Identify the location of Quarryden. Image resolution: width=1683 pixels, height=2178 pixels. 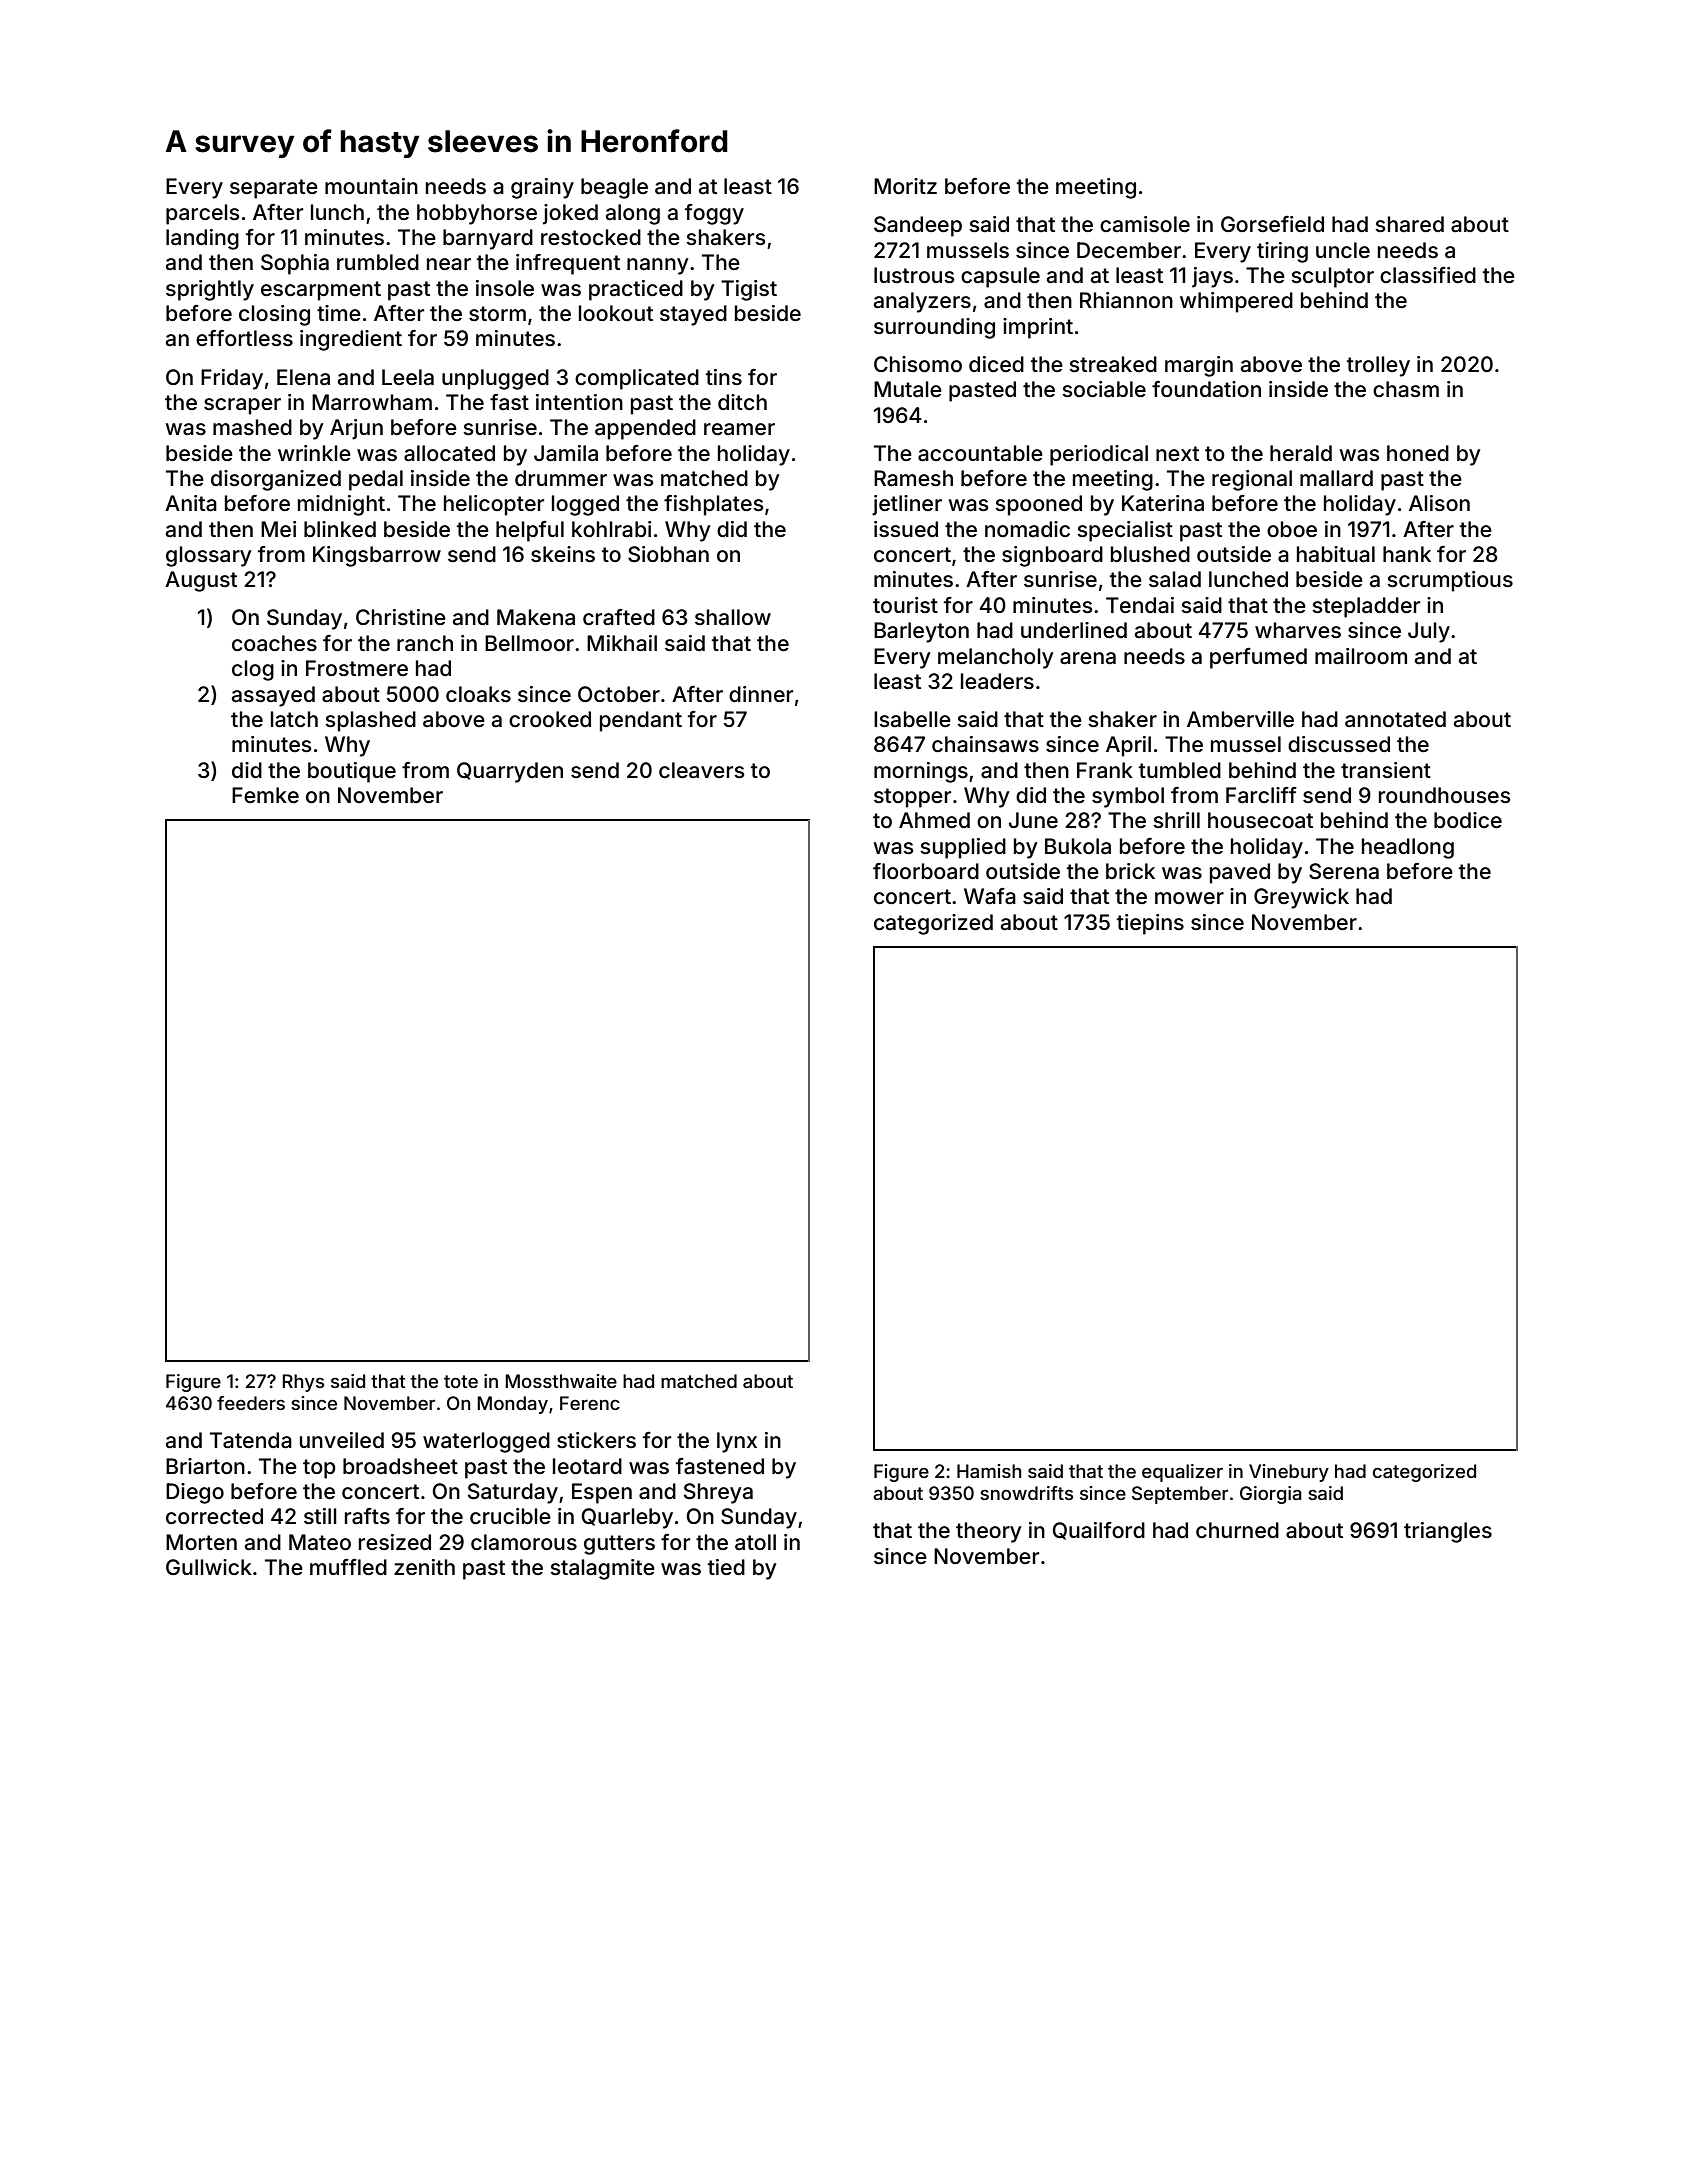
(510, 772).
